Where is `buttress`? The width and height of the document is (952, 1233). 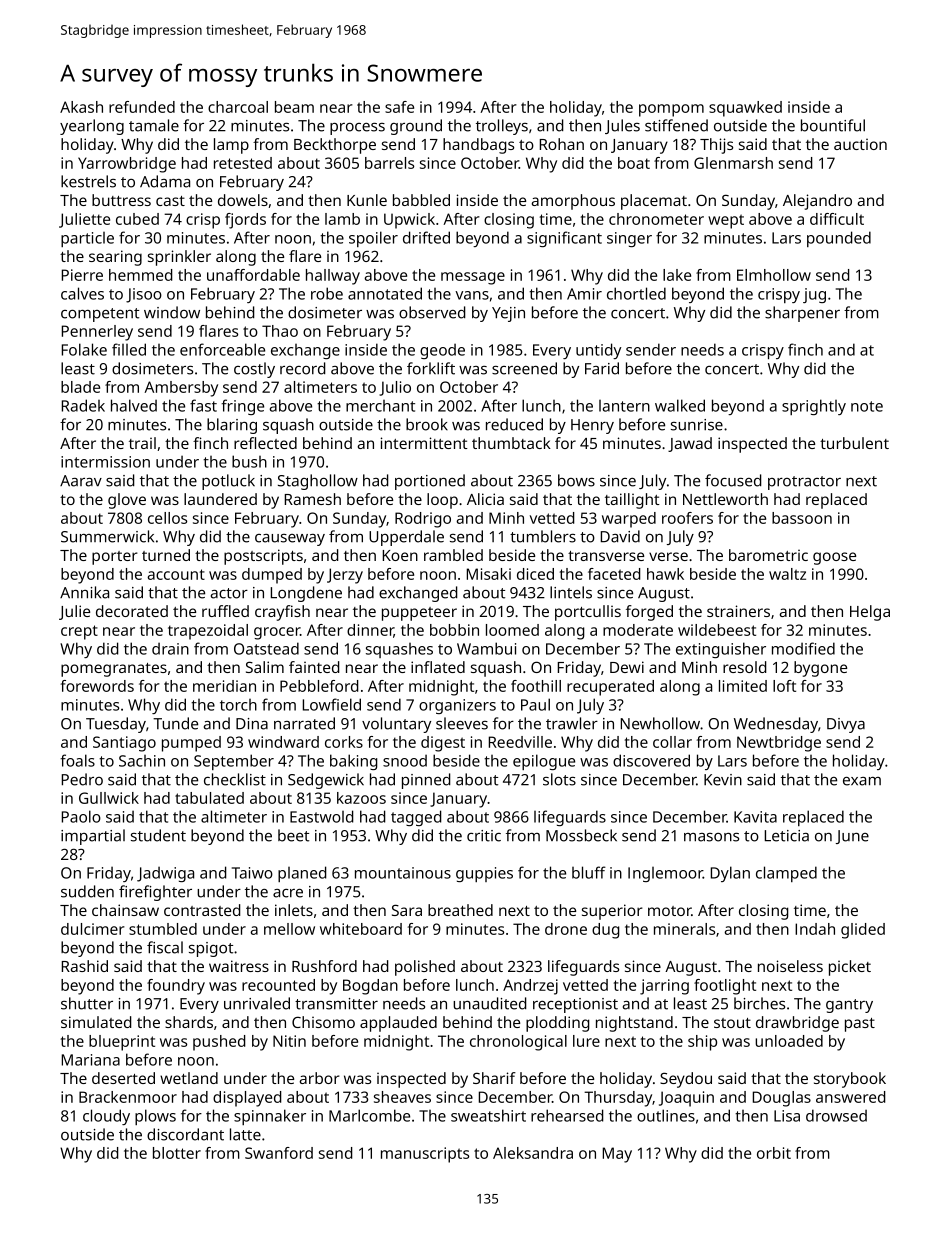 buttress is located at coordinates (121, 200).
